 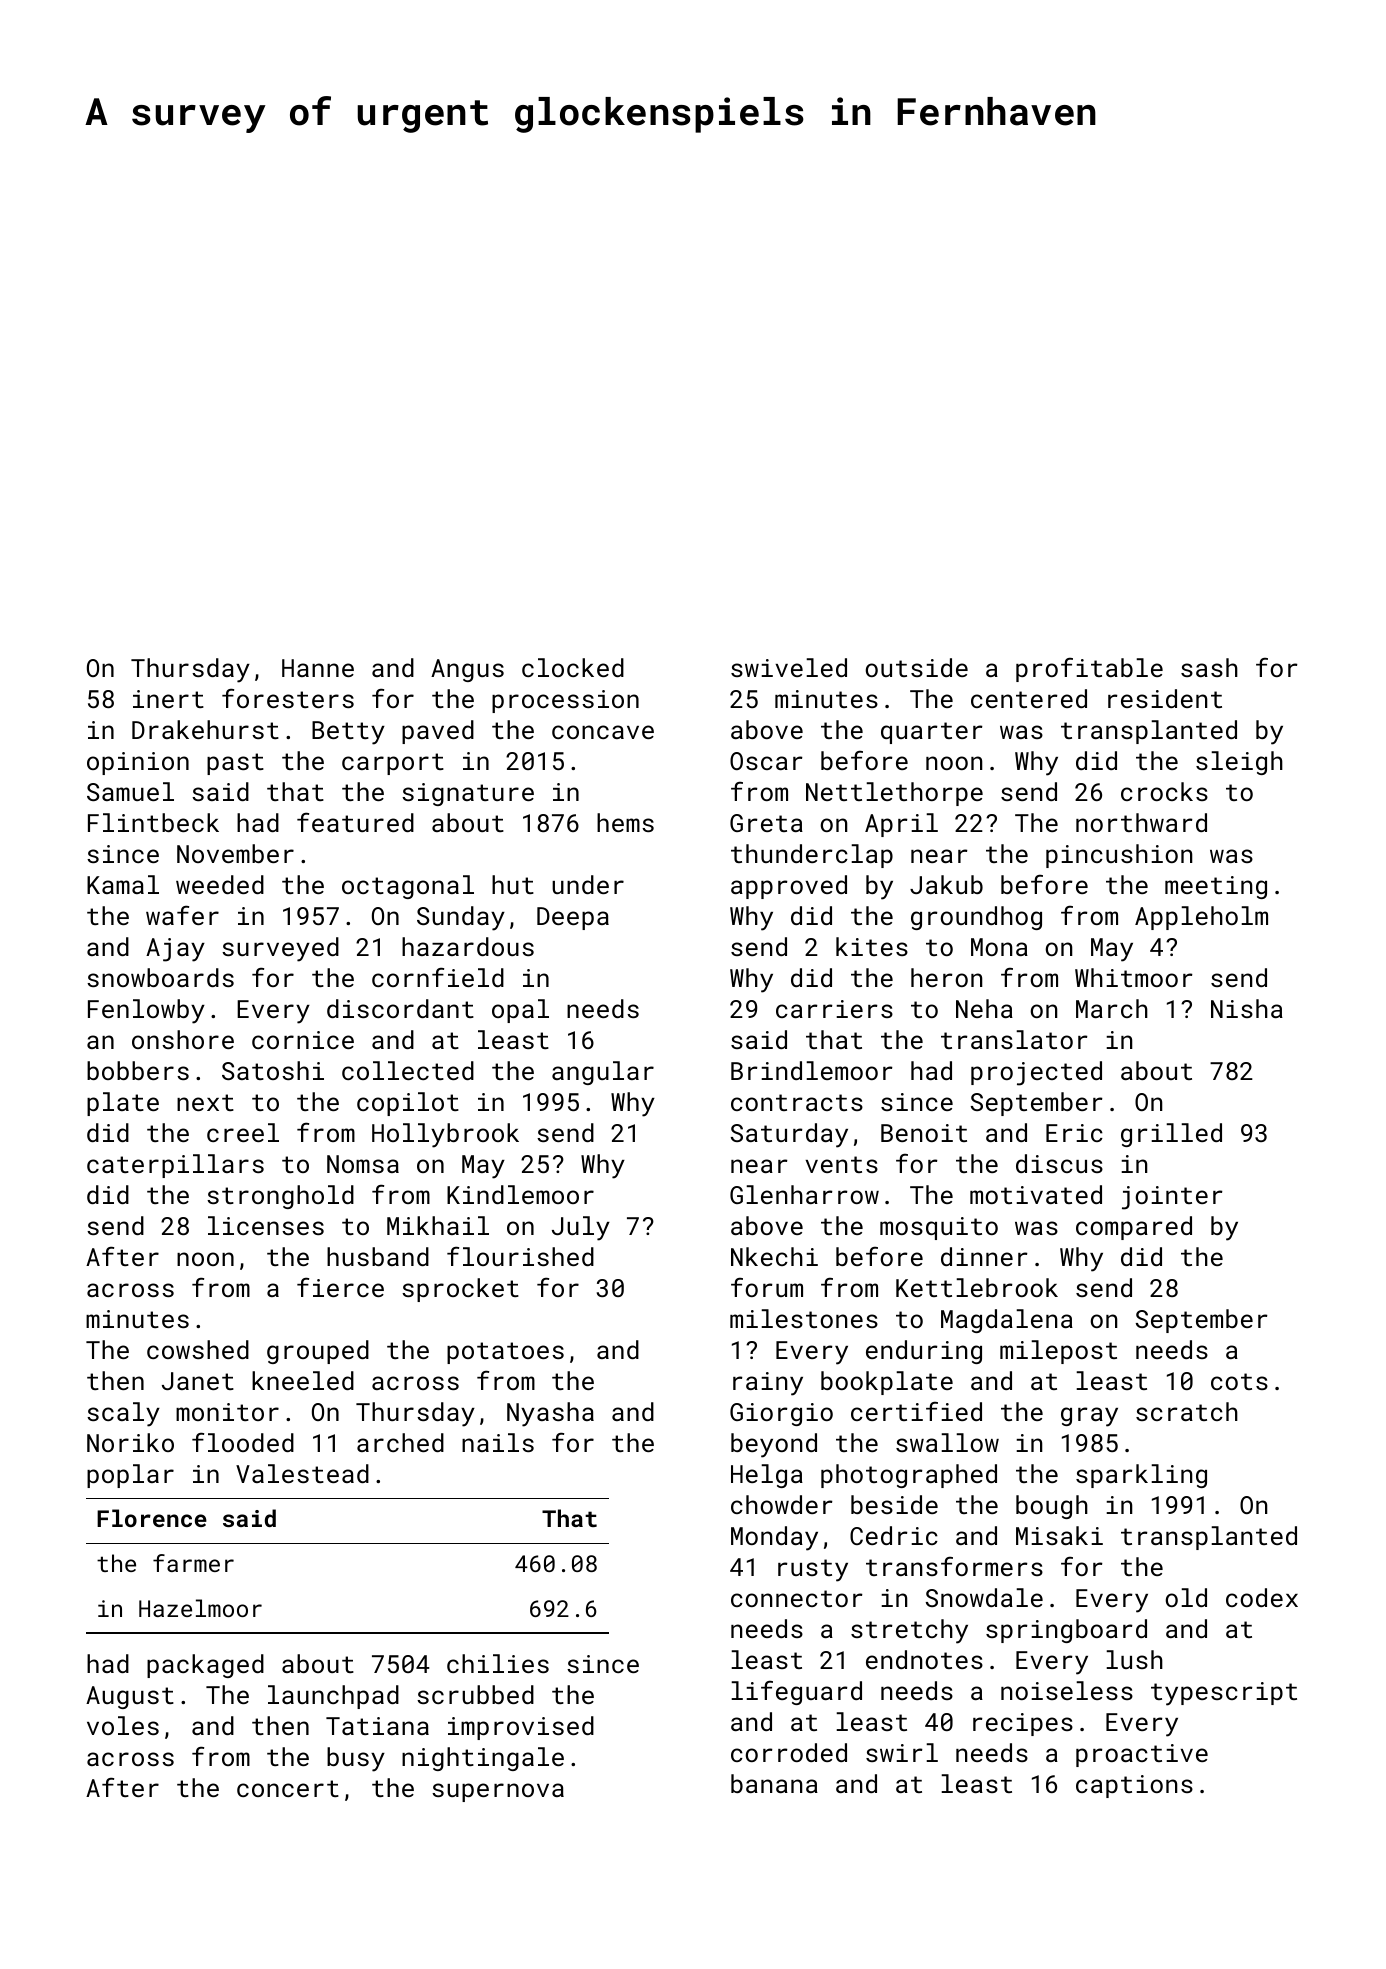 I want to click on concert, so click(x=288, y=1788).
